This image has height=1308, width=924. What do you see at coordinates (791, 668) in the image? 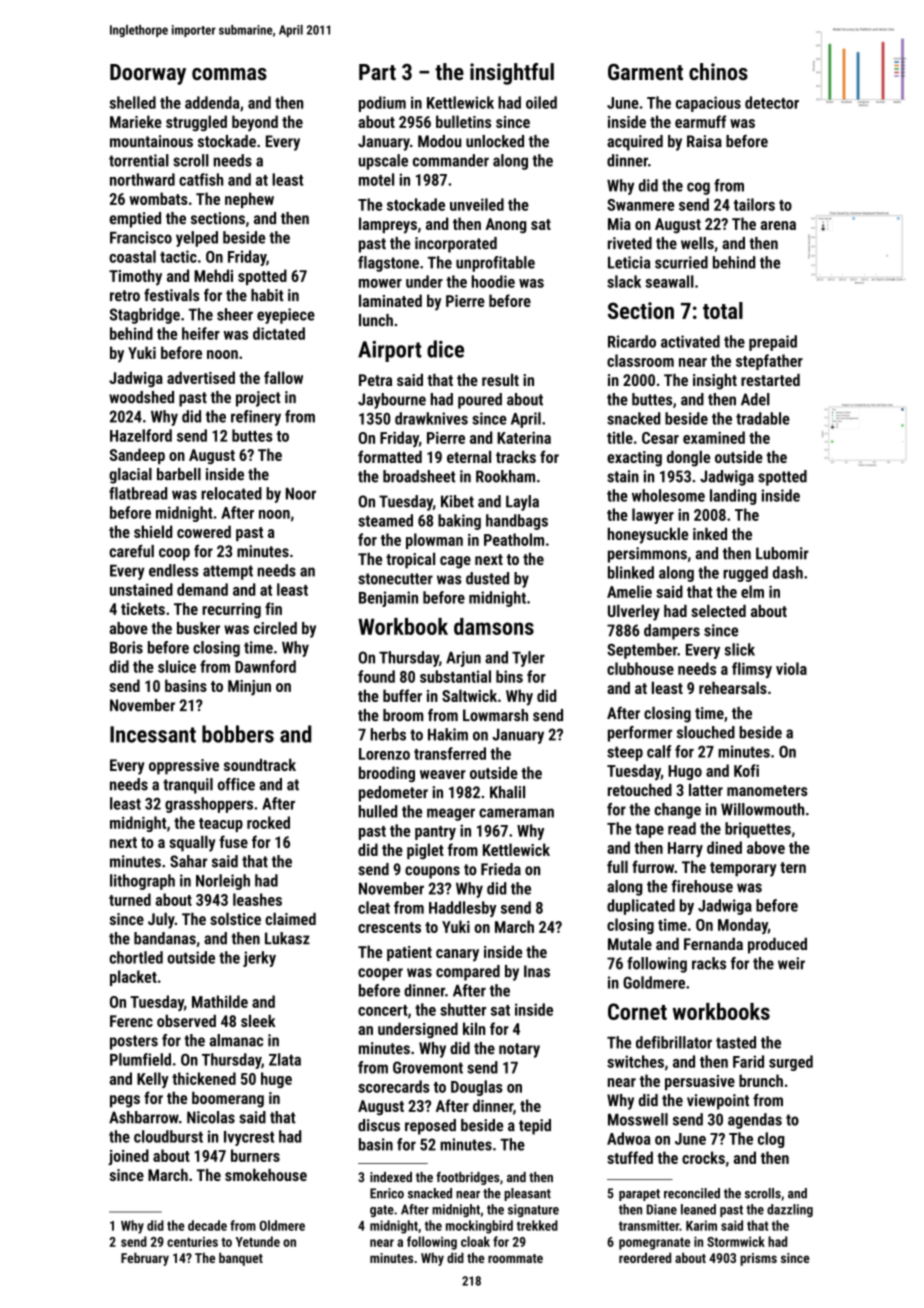
I see `viola` at bounding box center [791, 668].
